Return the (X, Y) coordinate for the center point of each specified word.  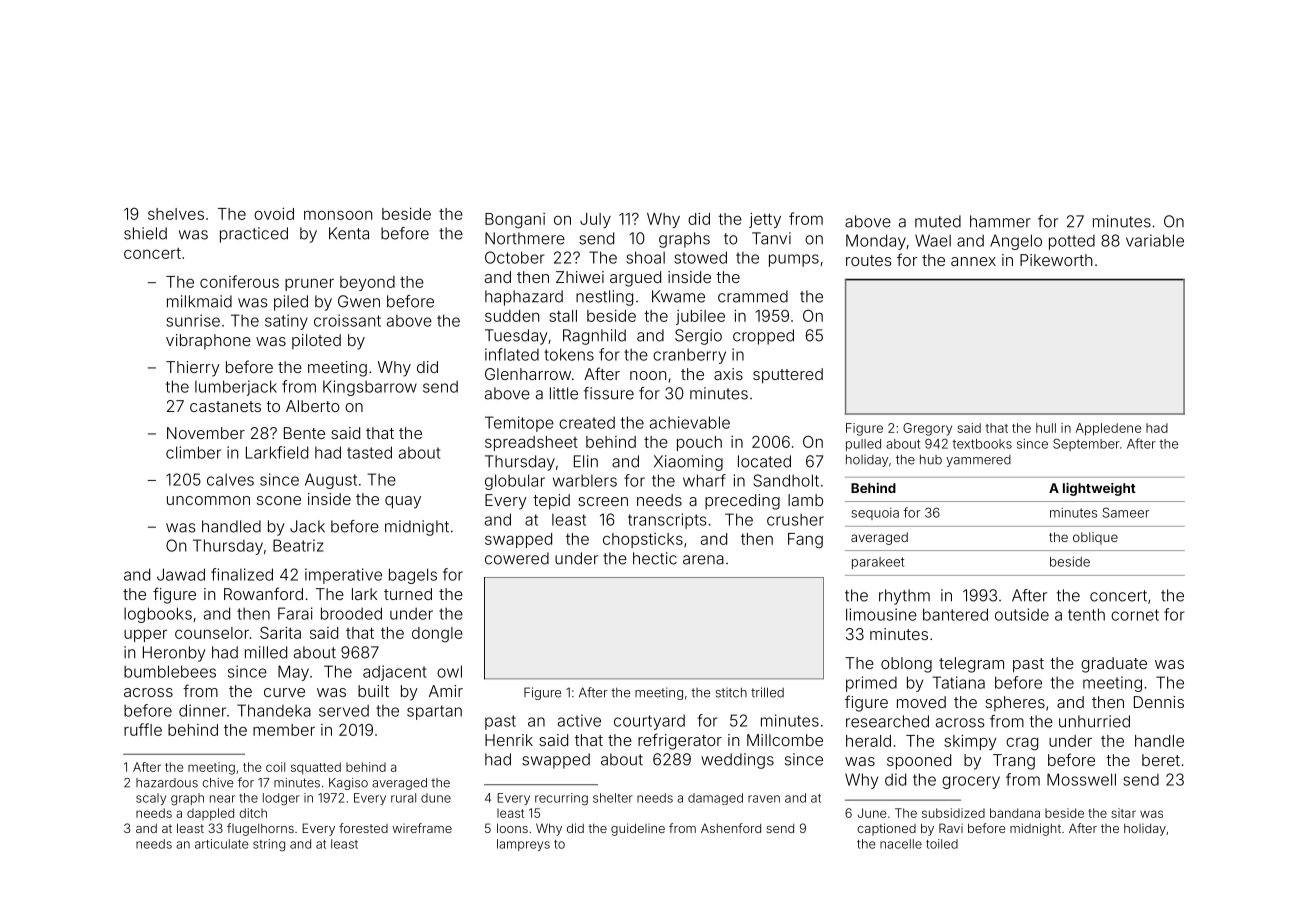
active (579, 720)
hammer (1000, 221)
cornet (1135, 615)
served (344, 710)
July (595, 220)
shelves (176, 214)
